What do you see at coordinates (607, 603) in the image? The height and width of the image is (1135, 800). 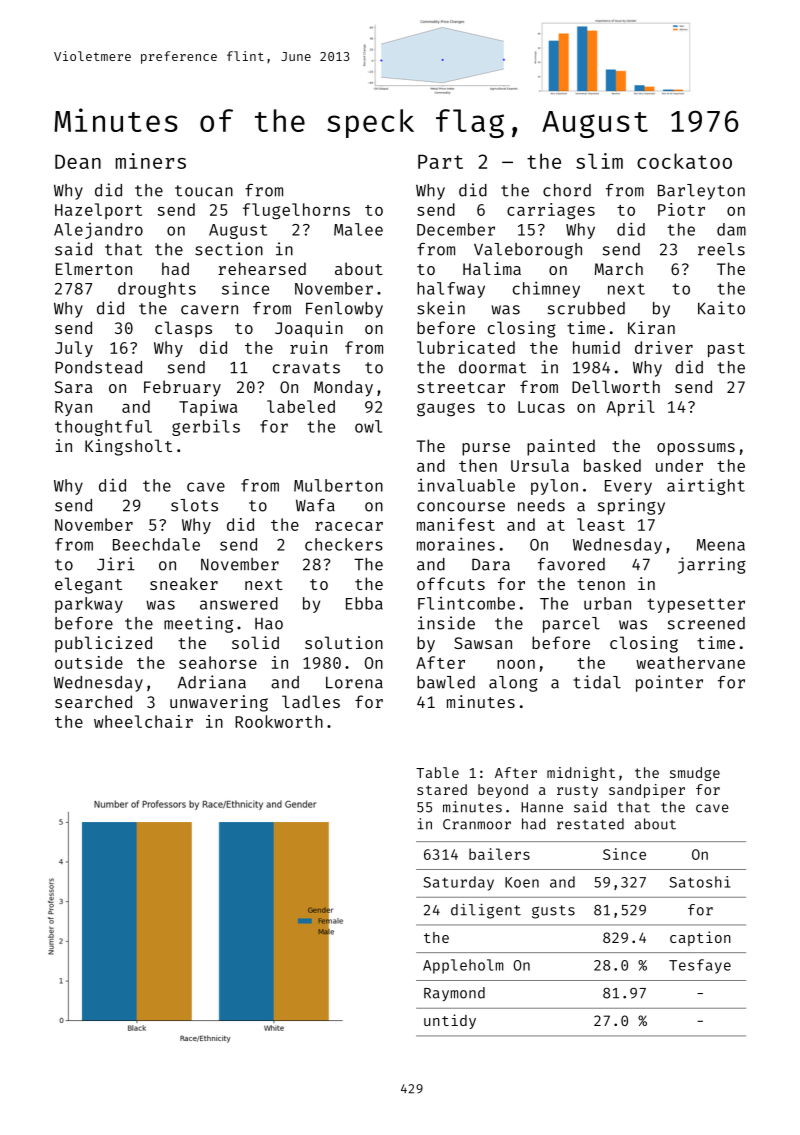 I see `urban` at bounding box center [607, 603].
